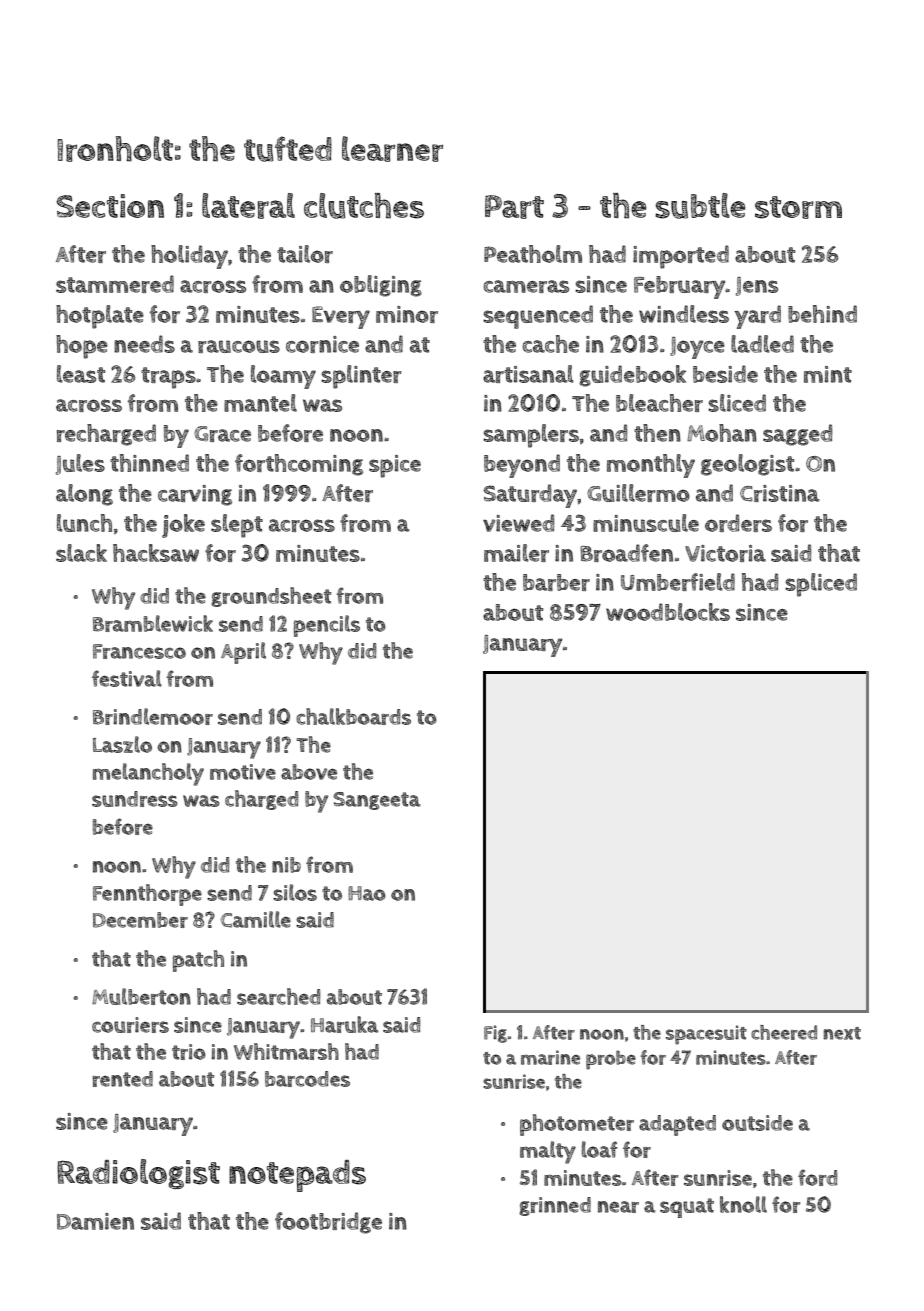  Describe the element at coordinates (757, 286) in the image. I see `Jens` at that location.
